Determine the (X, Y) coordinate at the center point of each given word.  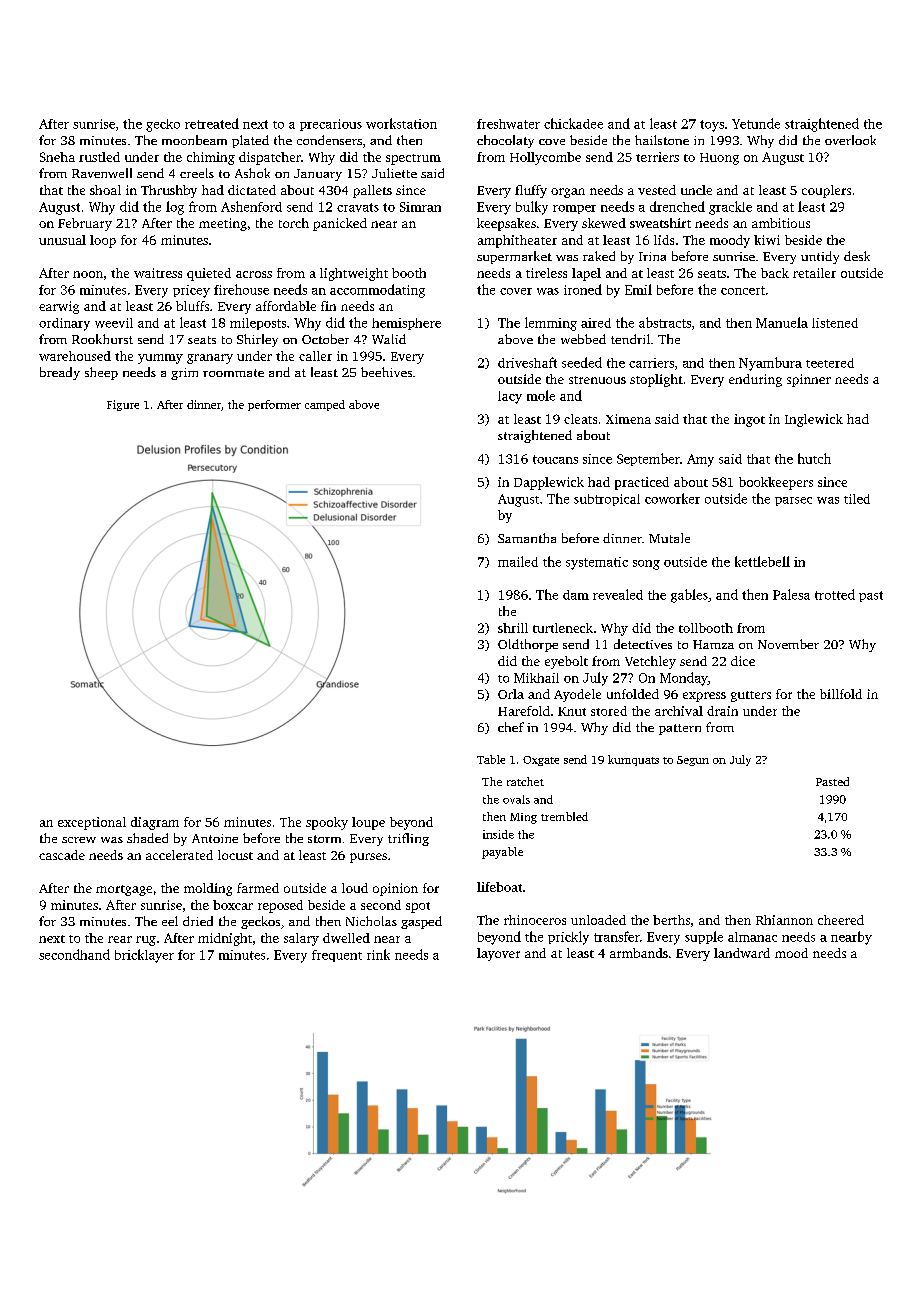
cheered (841, 920)
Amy (700, 460)
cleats (580, 419)
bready (60, 373)
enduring (755, 380)
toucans (555, 459)
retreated (212, 123)
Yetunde (756, 123)
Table (491, 759)
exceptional (92, 823)
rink (378, 954)
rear (120, 939)
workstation (401, 123)
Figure (123, 405)
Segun (693, 761)
